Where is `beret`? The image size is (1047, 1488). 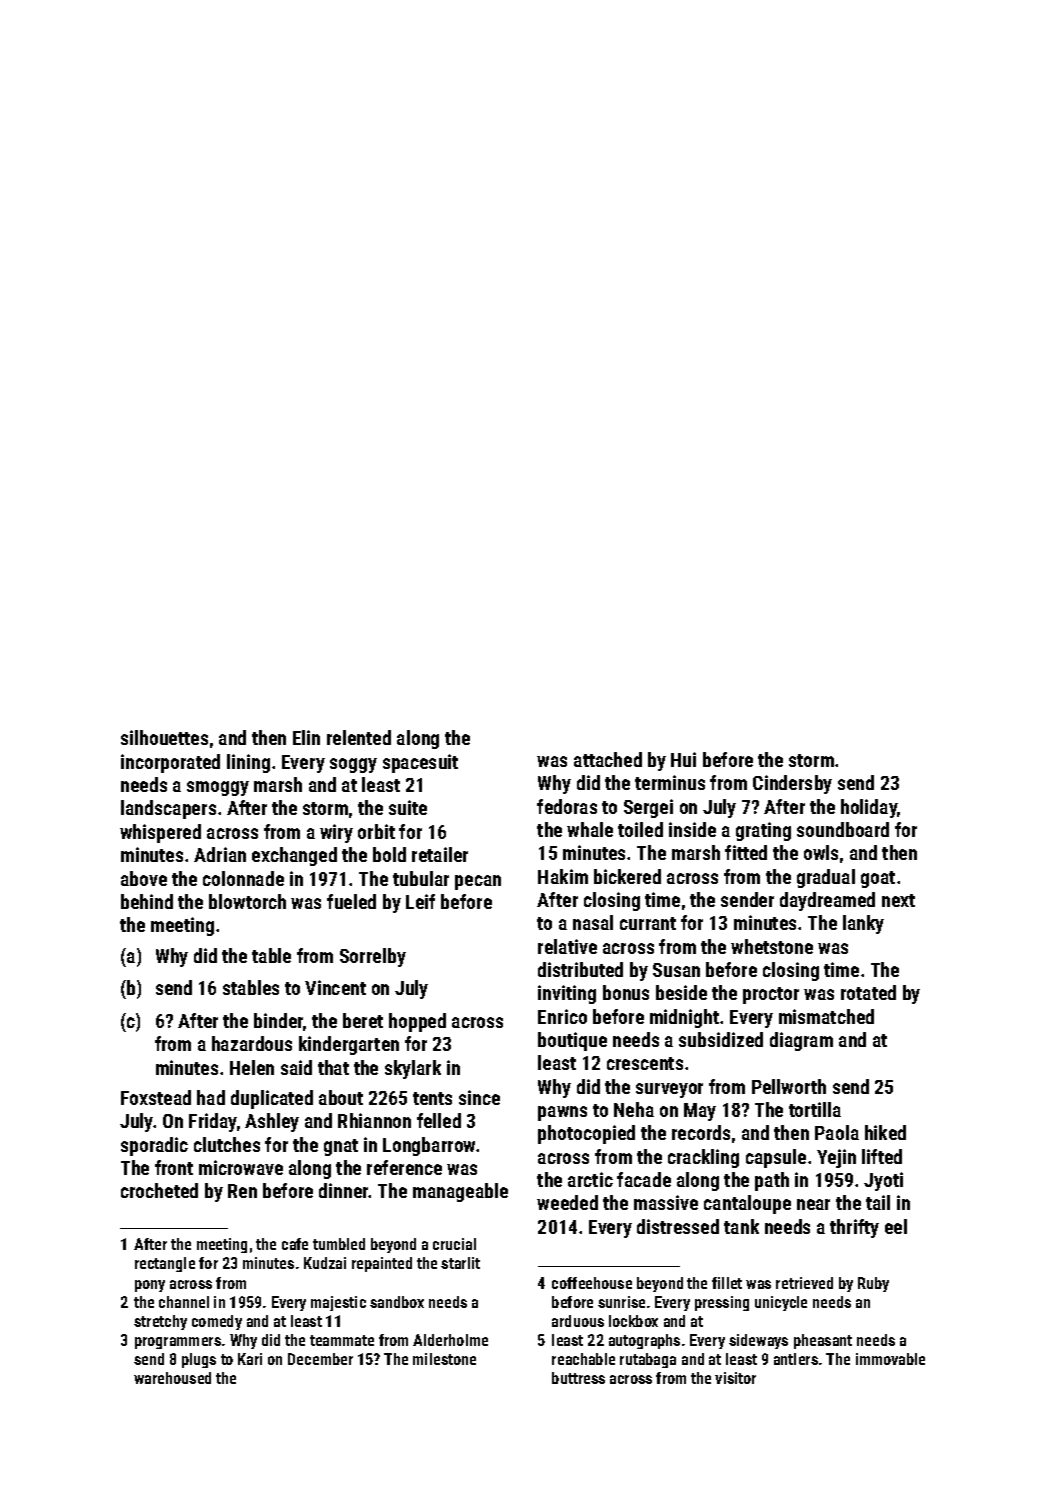
beret is located at coordinates (363, 1020).
